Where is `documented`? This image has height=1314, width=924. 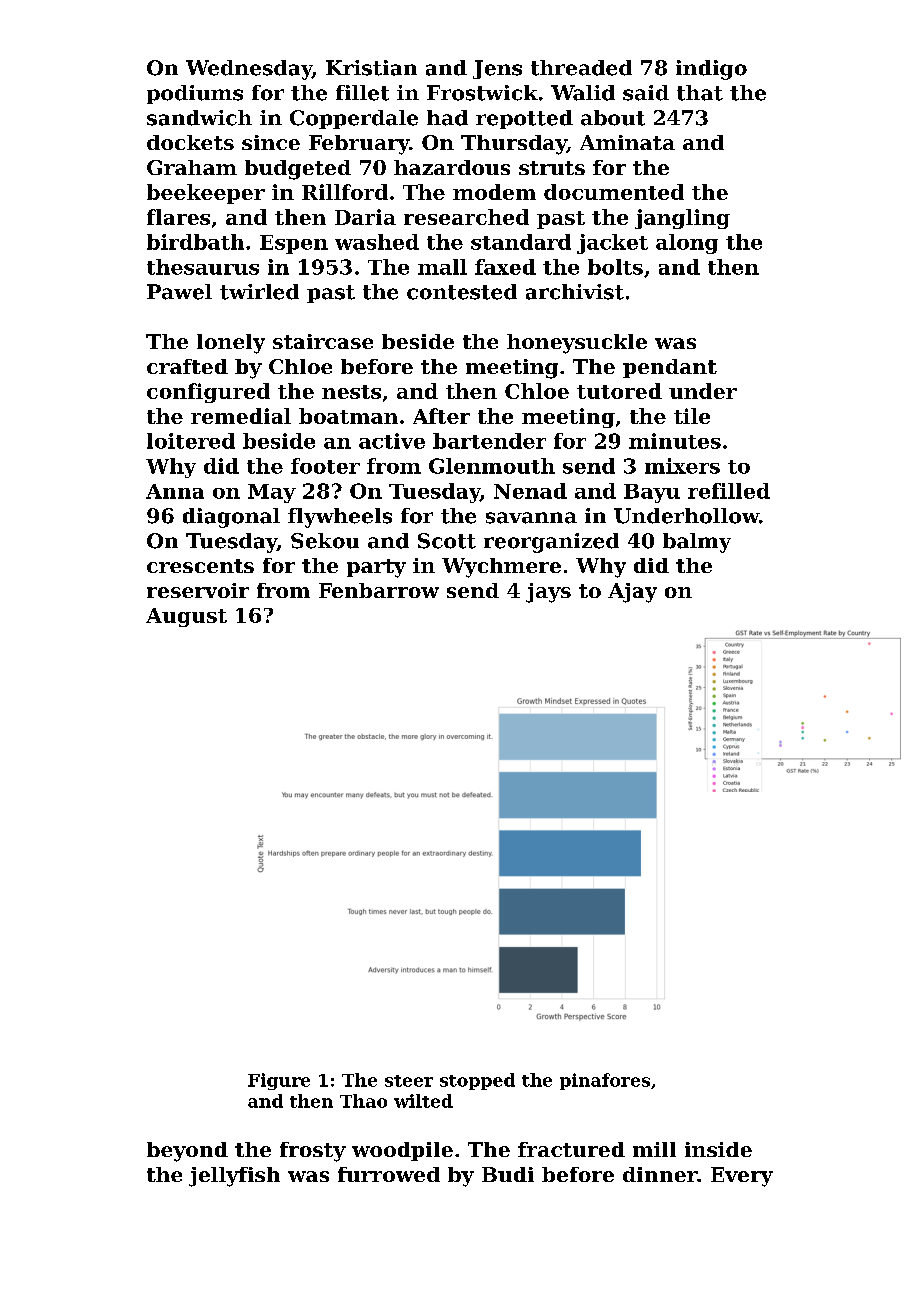
documented is located at coordinates (614, 192).
